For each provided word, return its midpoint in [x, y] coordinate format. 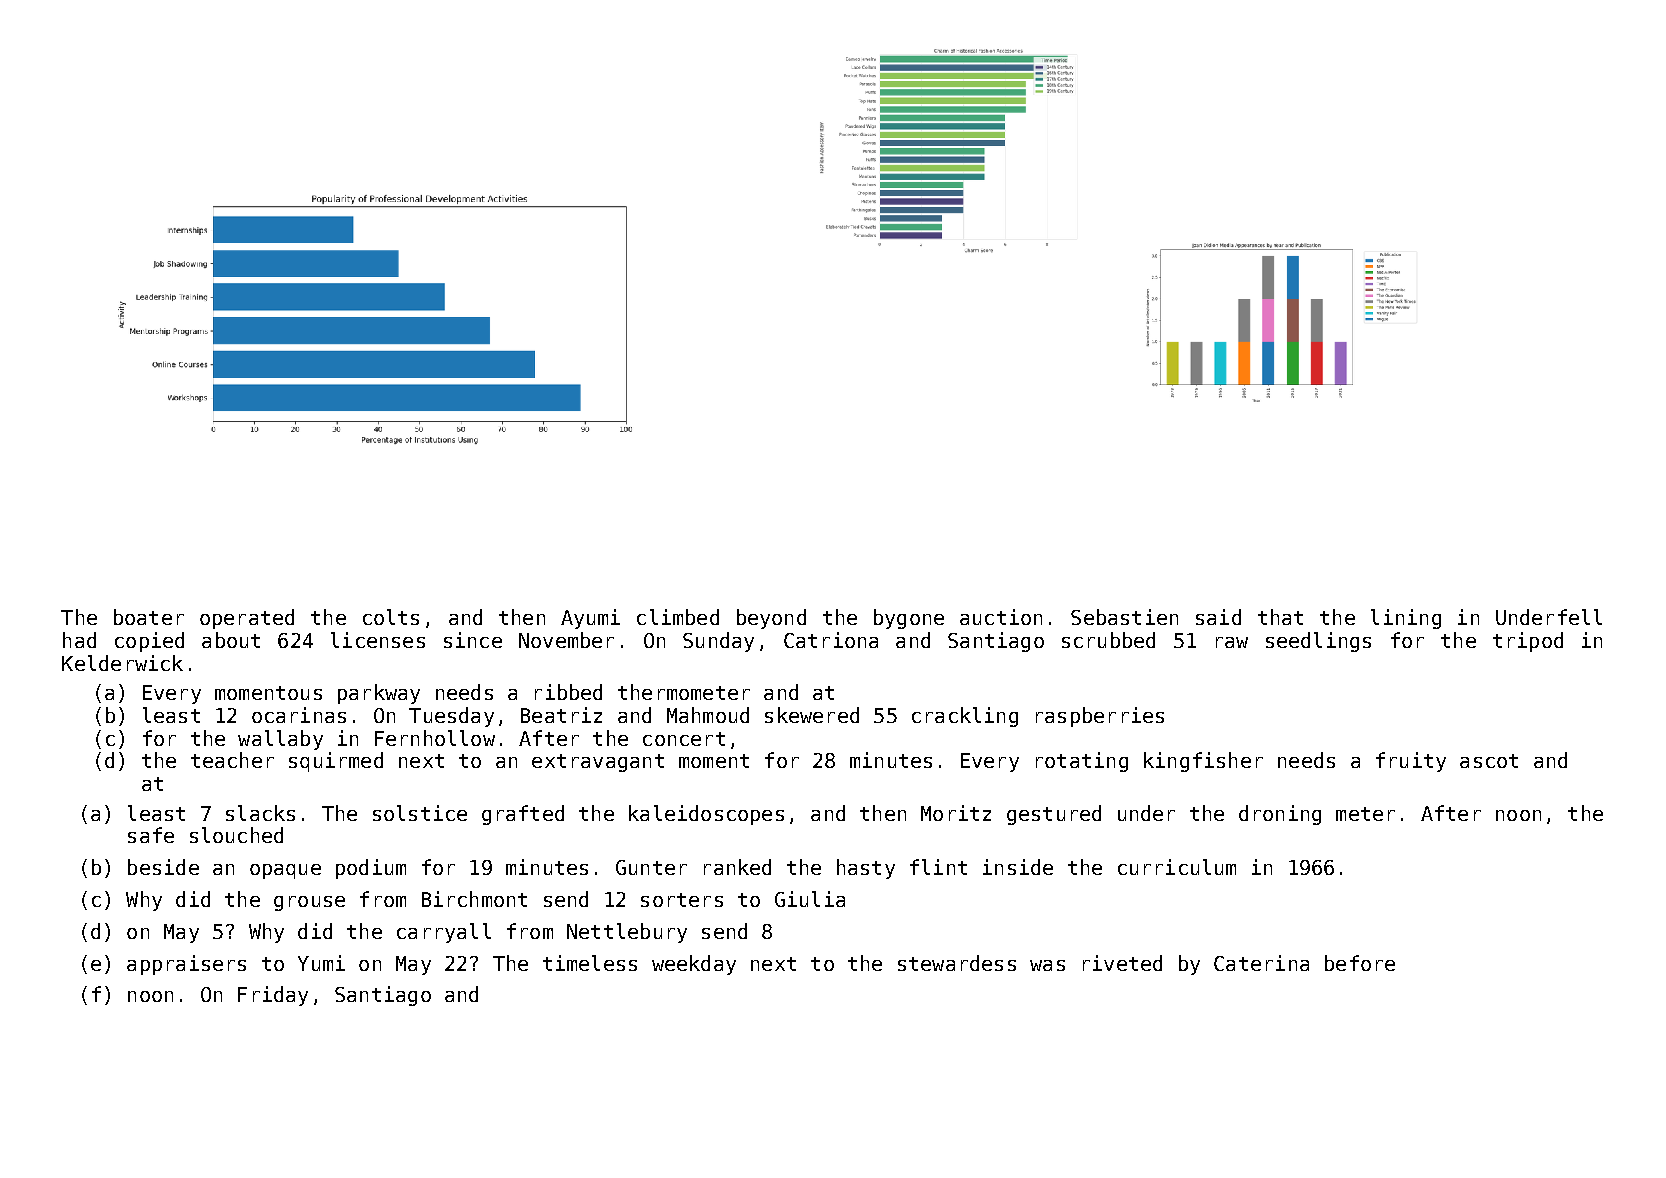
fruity [1411, 762]
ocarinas [299, 715]
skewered [812, 715]
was [1047, 965]
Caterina [1261, 963]
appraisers [186, 965]
